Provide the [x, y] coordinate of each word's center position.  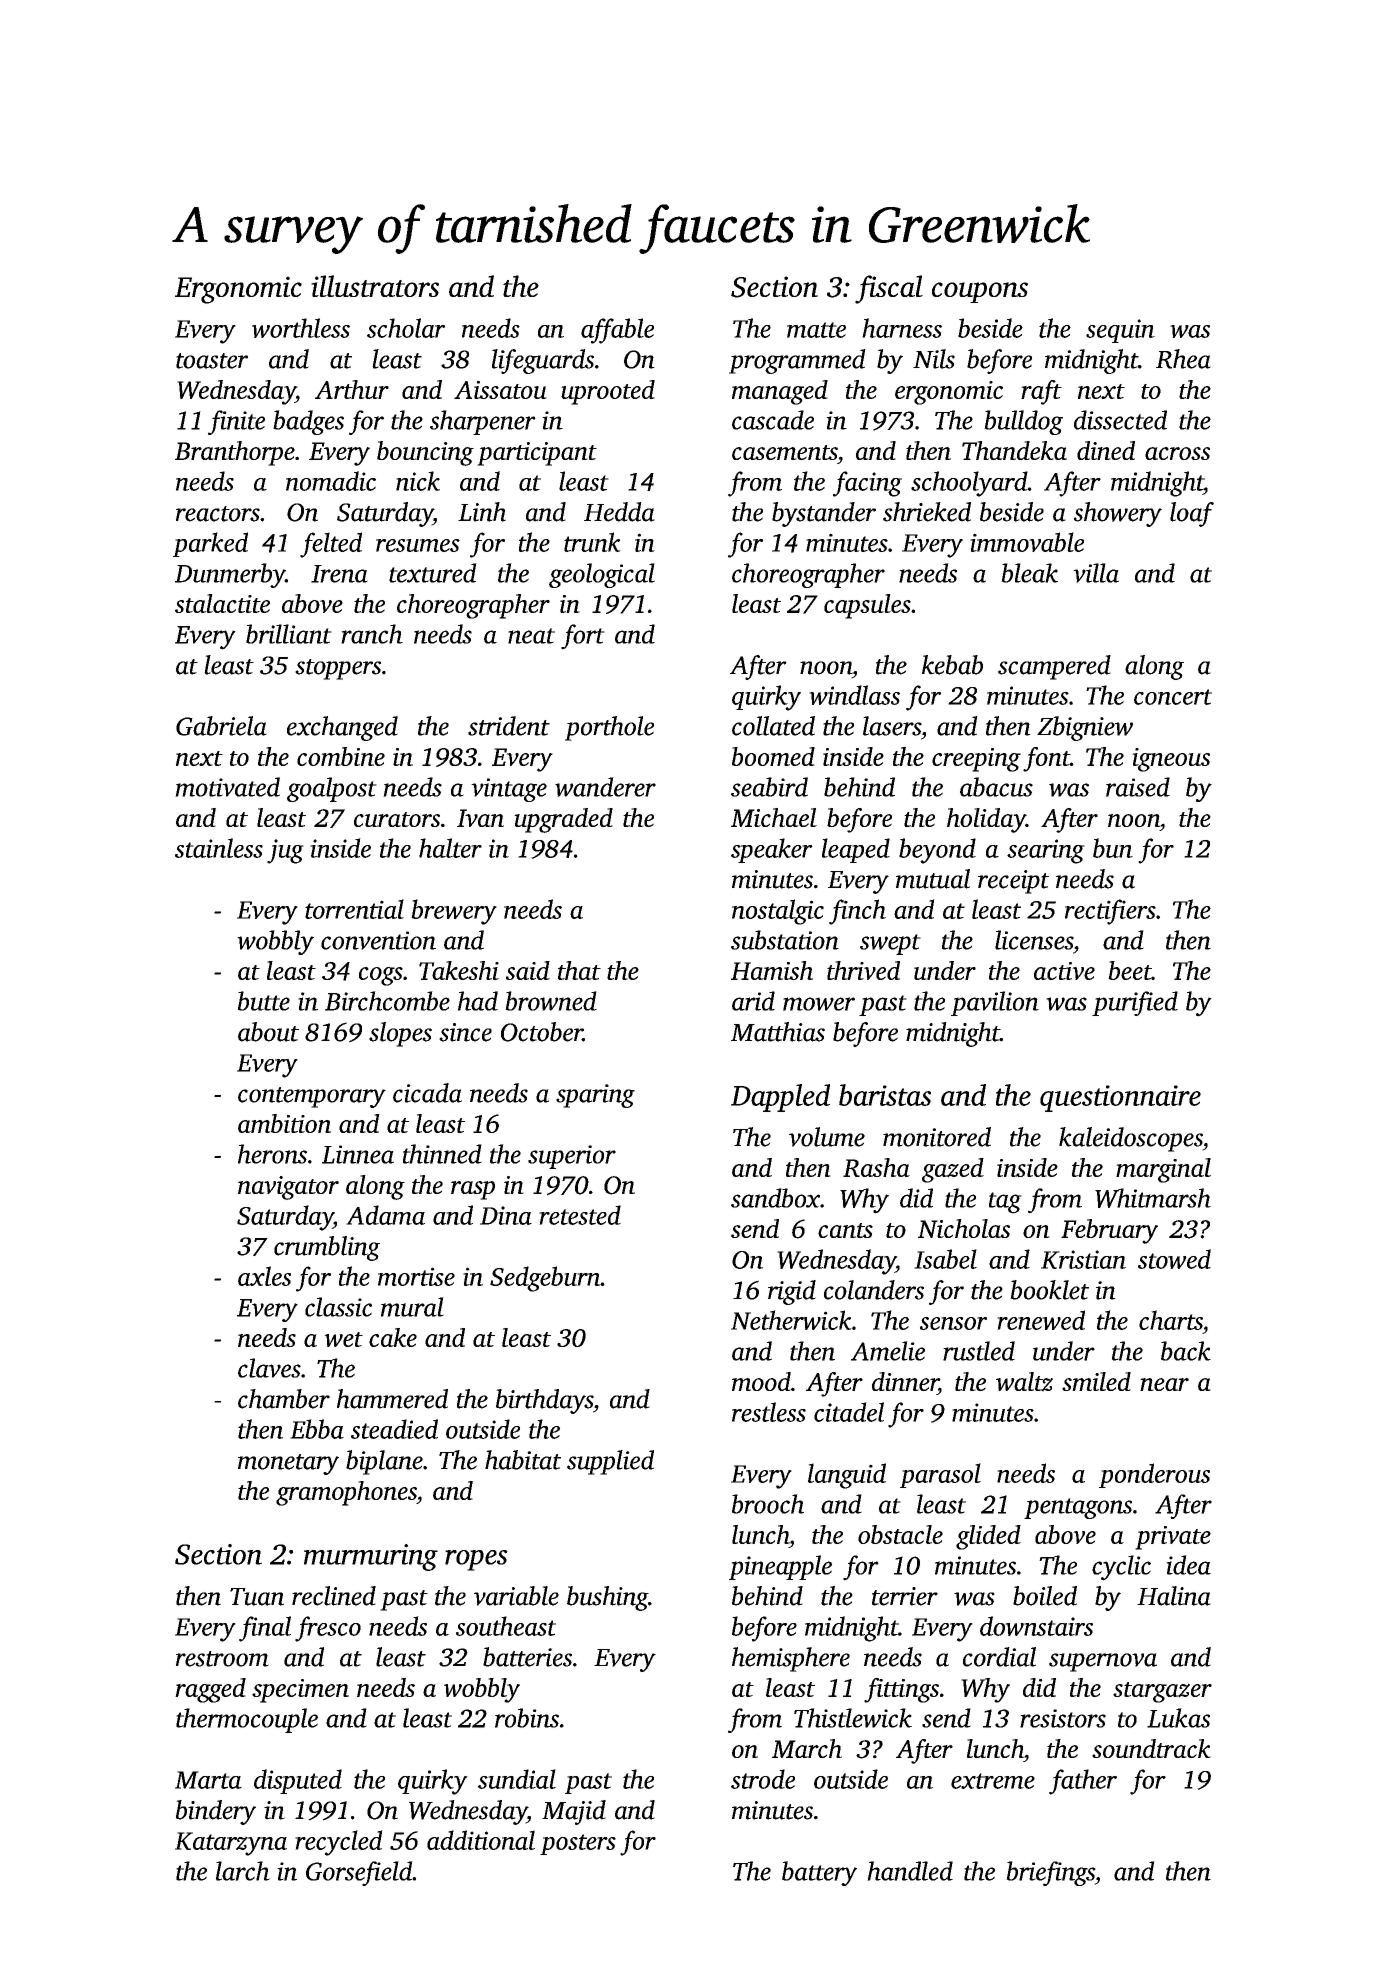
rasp [473, 1190]
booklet [1049, 1290]
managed [780, 392]
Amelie [888, 1351]
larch [243, 1871]
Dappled [780, 1098]
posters [578, 1844]
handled [910, 1871]
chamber [284, 1399]
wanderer [605, 787]
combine [341, 756]
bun [1113, 848]
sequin [1120, 331]
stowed [1174, 1259]
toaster [212, 361]
